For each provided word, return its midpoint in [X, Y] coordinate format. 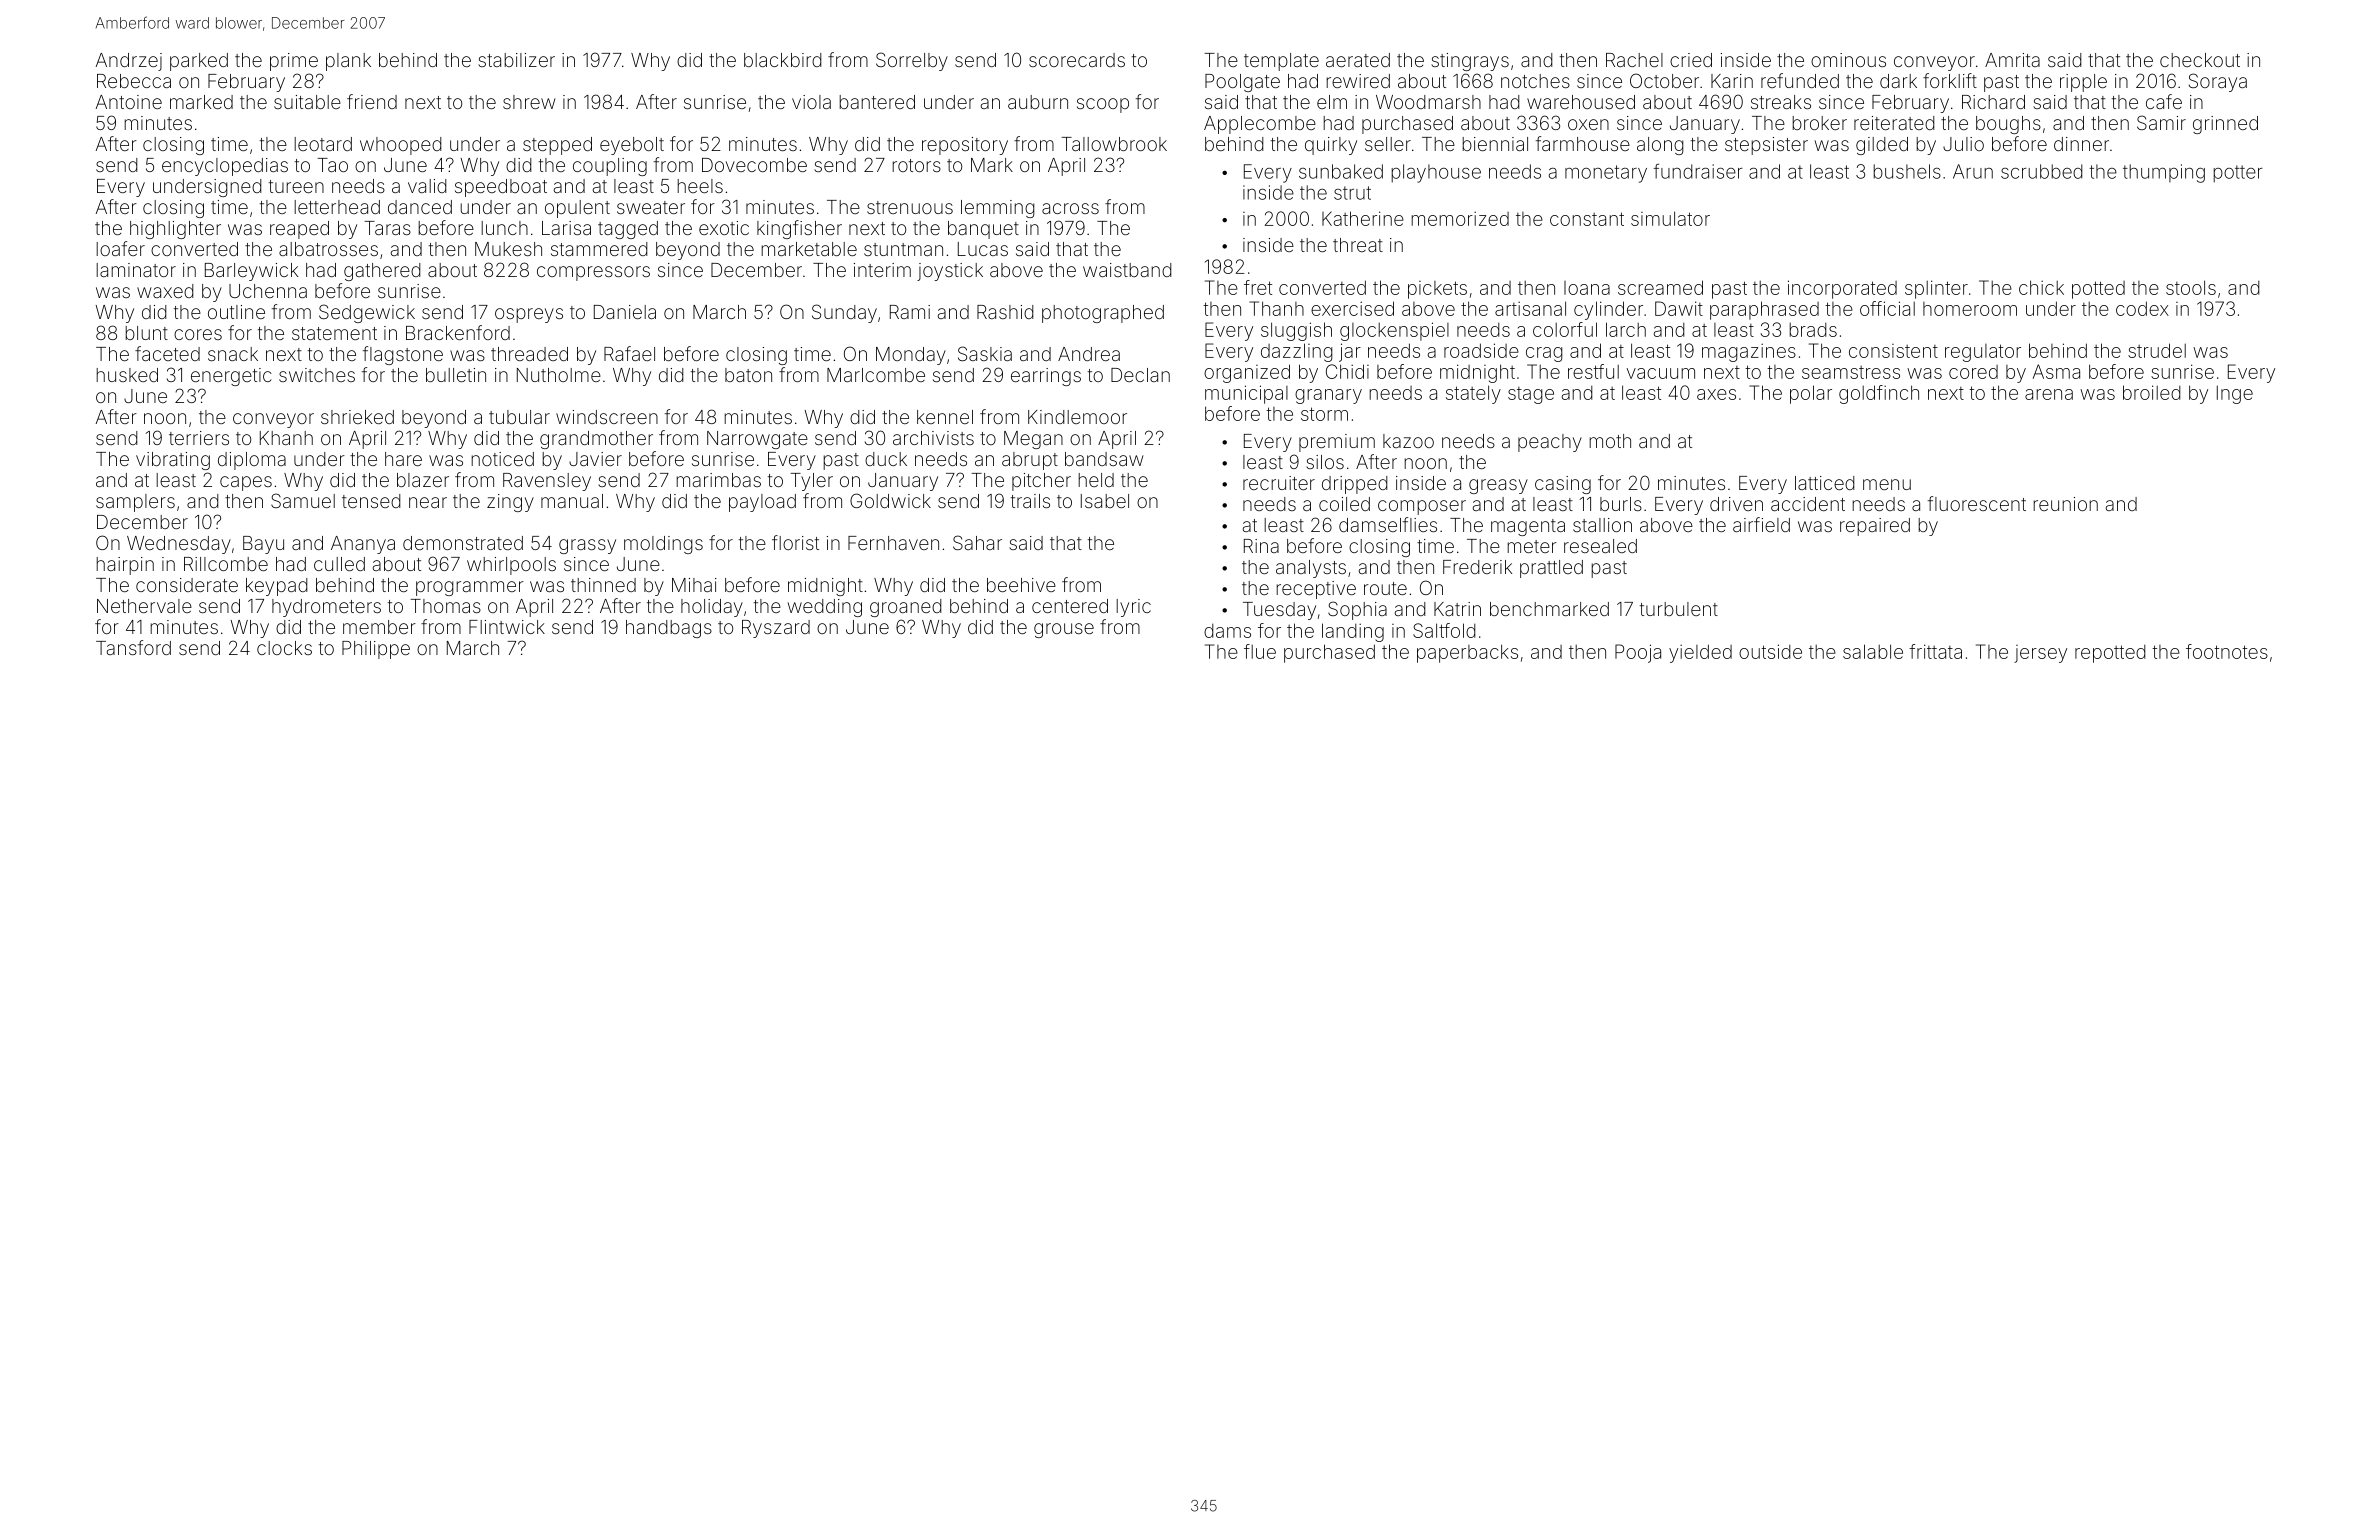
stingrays [1470, 62]
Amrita [2012, 60]
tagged [628, 230]
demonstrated [463, 543]
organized [1247, 373]
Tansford [133, 647]
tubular [519, 417]
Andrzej [129, 62]
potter [2237, 174]
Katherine [1363, 218]
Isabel [1105, 501]
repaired [1875, 527]
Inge [2235, 394]
